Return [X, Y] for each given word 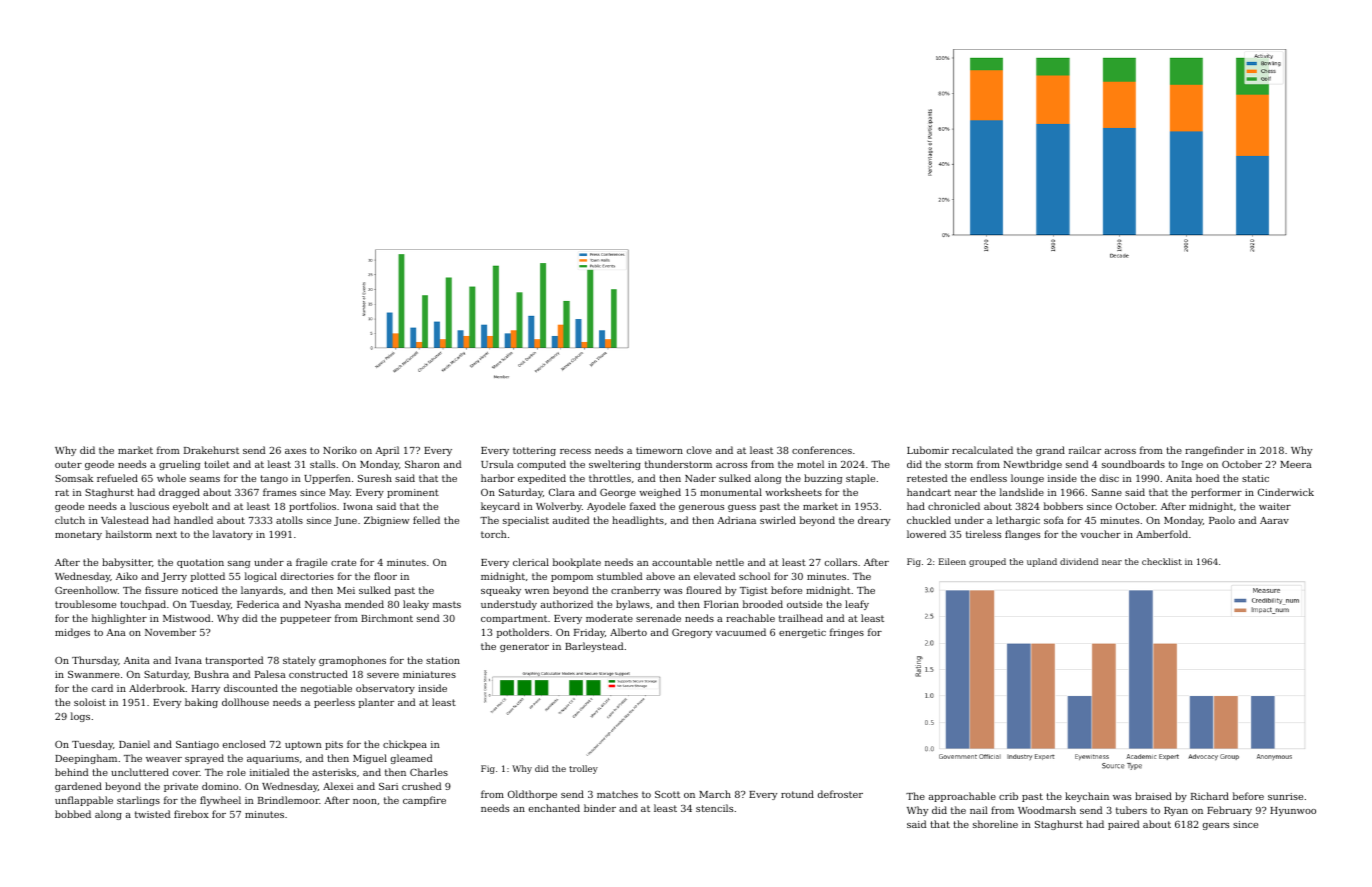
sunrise [1285, 796]
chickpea [405, 745]
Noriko [340, 450]
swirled [778, 520]
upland [1042, 562]
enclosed [244, 744]
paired [1123, 825]
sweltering [615, 465]
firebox [191, 814]
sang [239, 564]
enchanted [554, 808]
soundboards [1133, 464]
